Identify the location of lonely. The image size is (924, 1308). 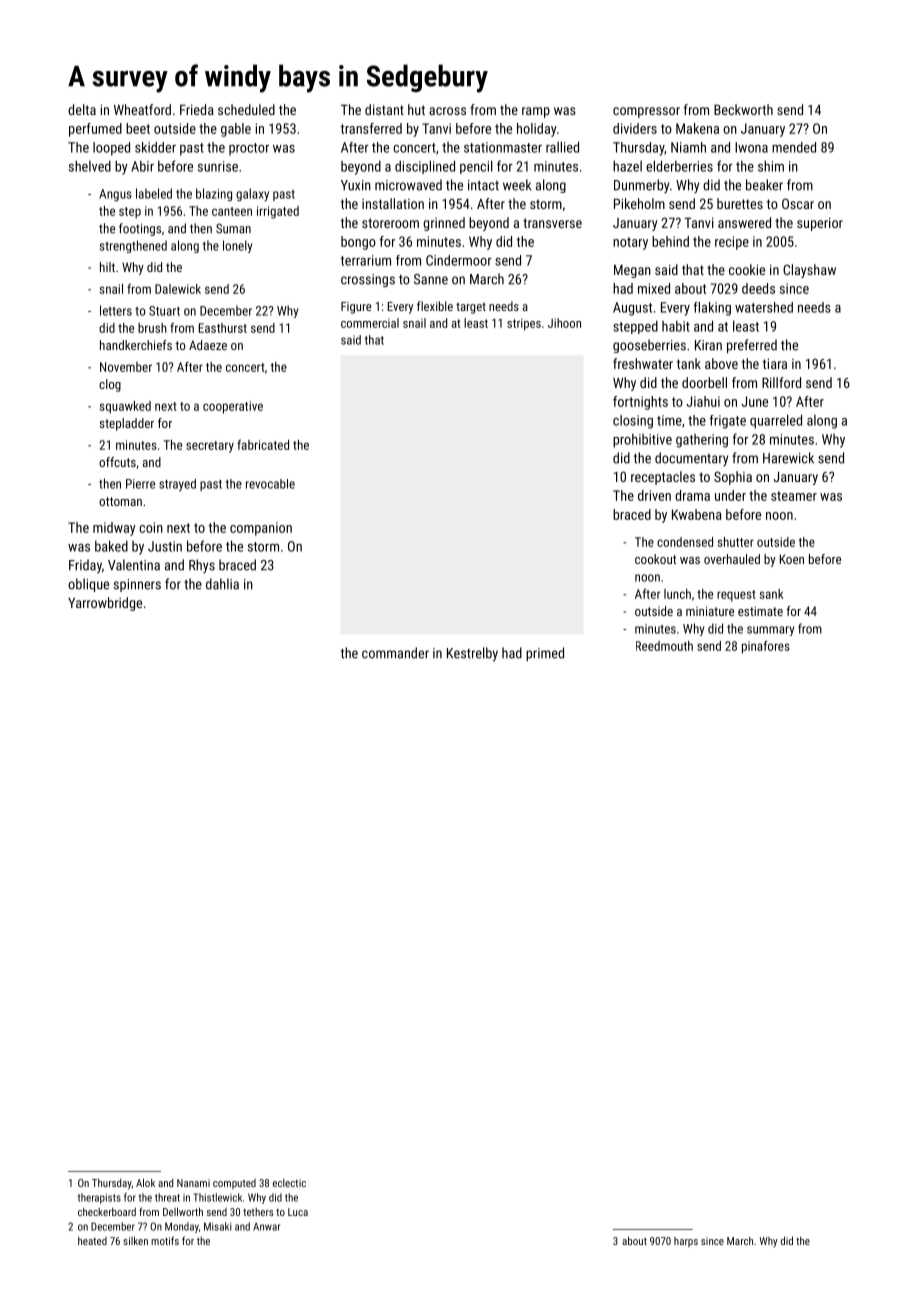
(237, 246).
